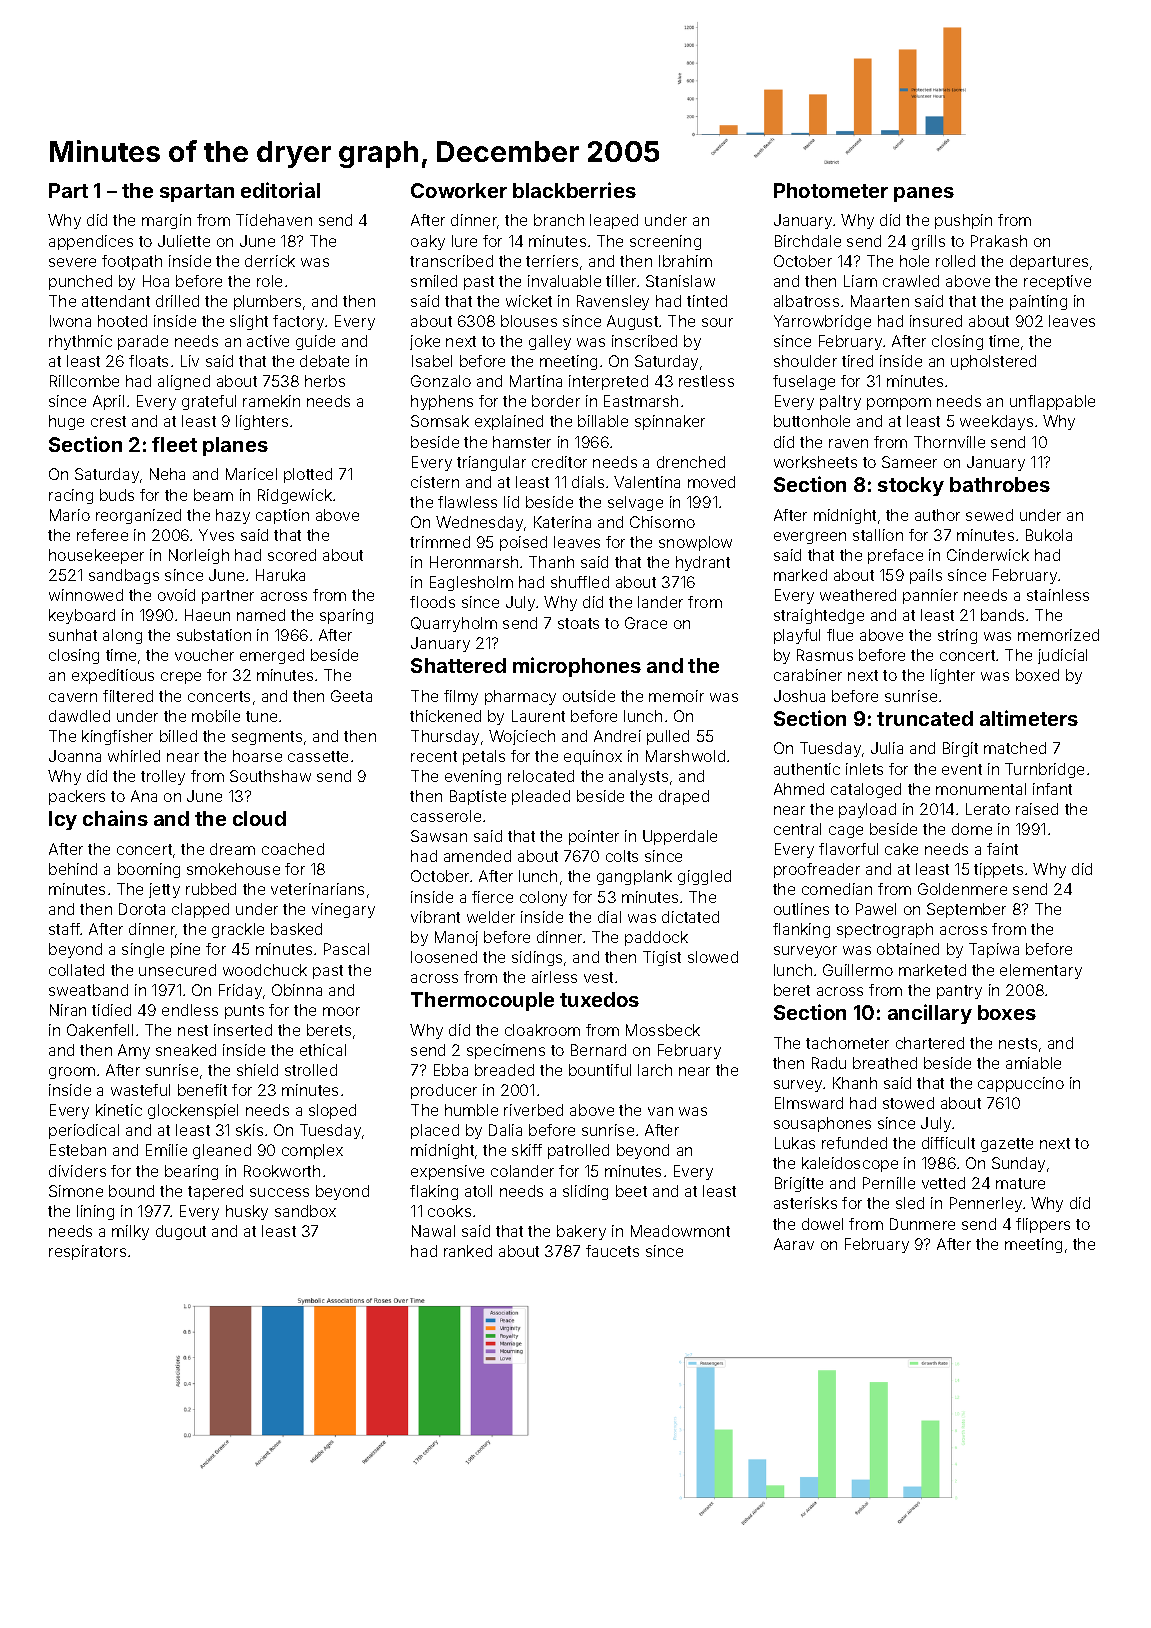 The width and height of the page is (1151, 1628). Describe the element at coordinates (831, 190) in the page. I see `Photometer` at that location.
